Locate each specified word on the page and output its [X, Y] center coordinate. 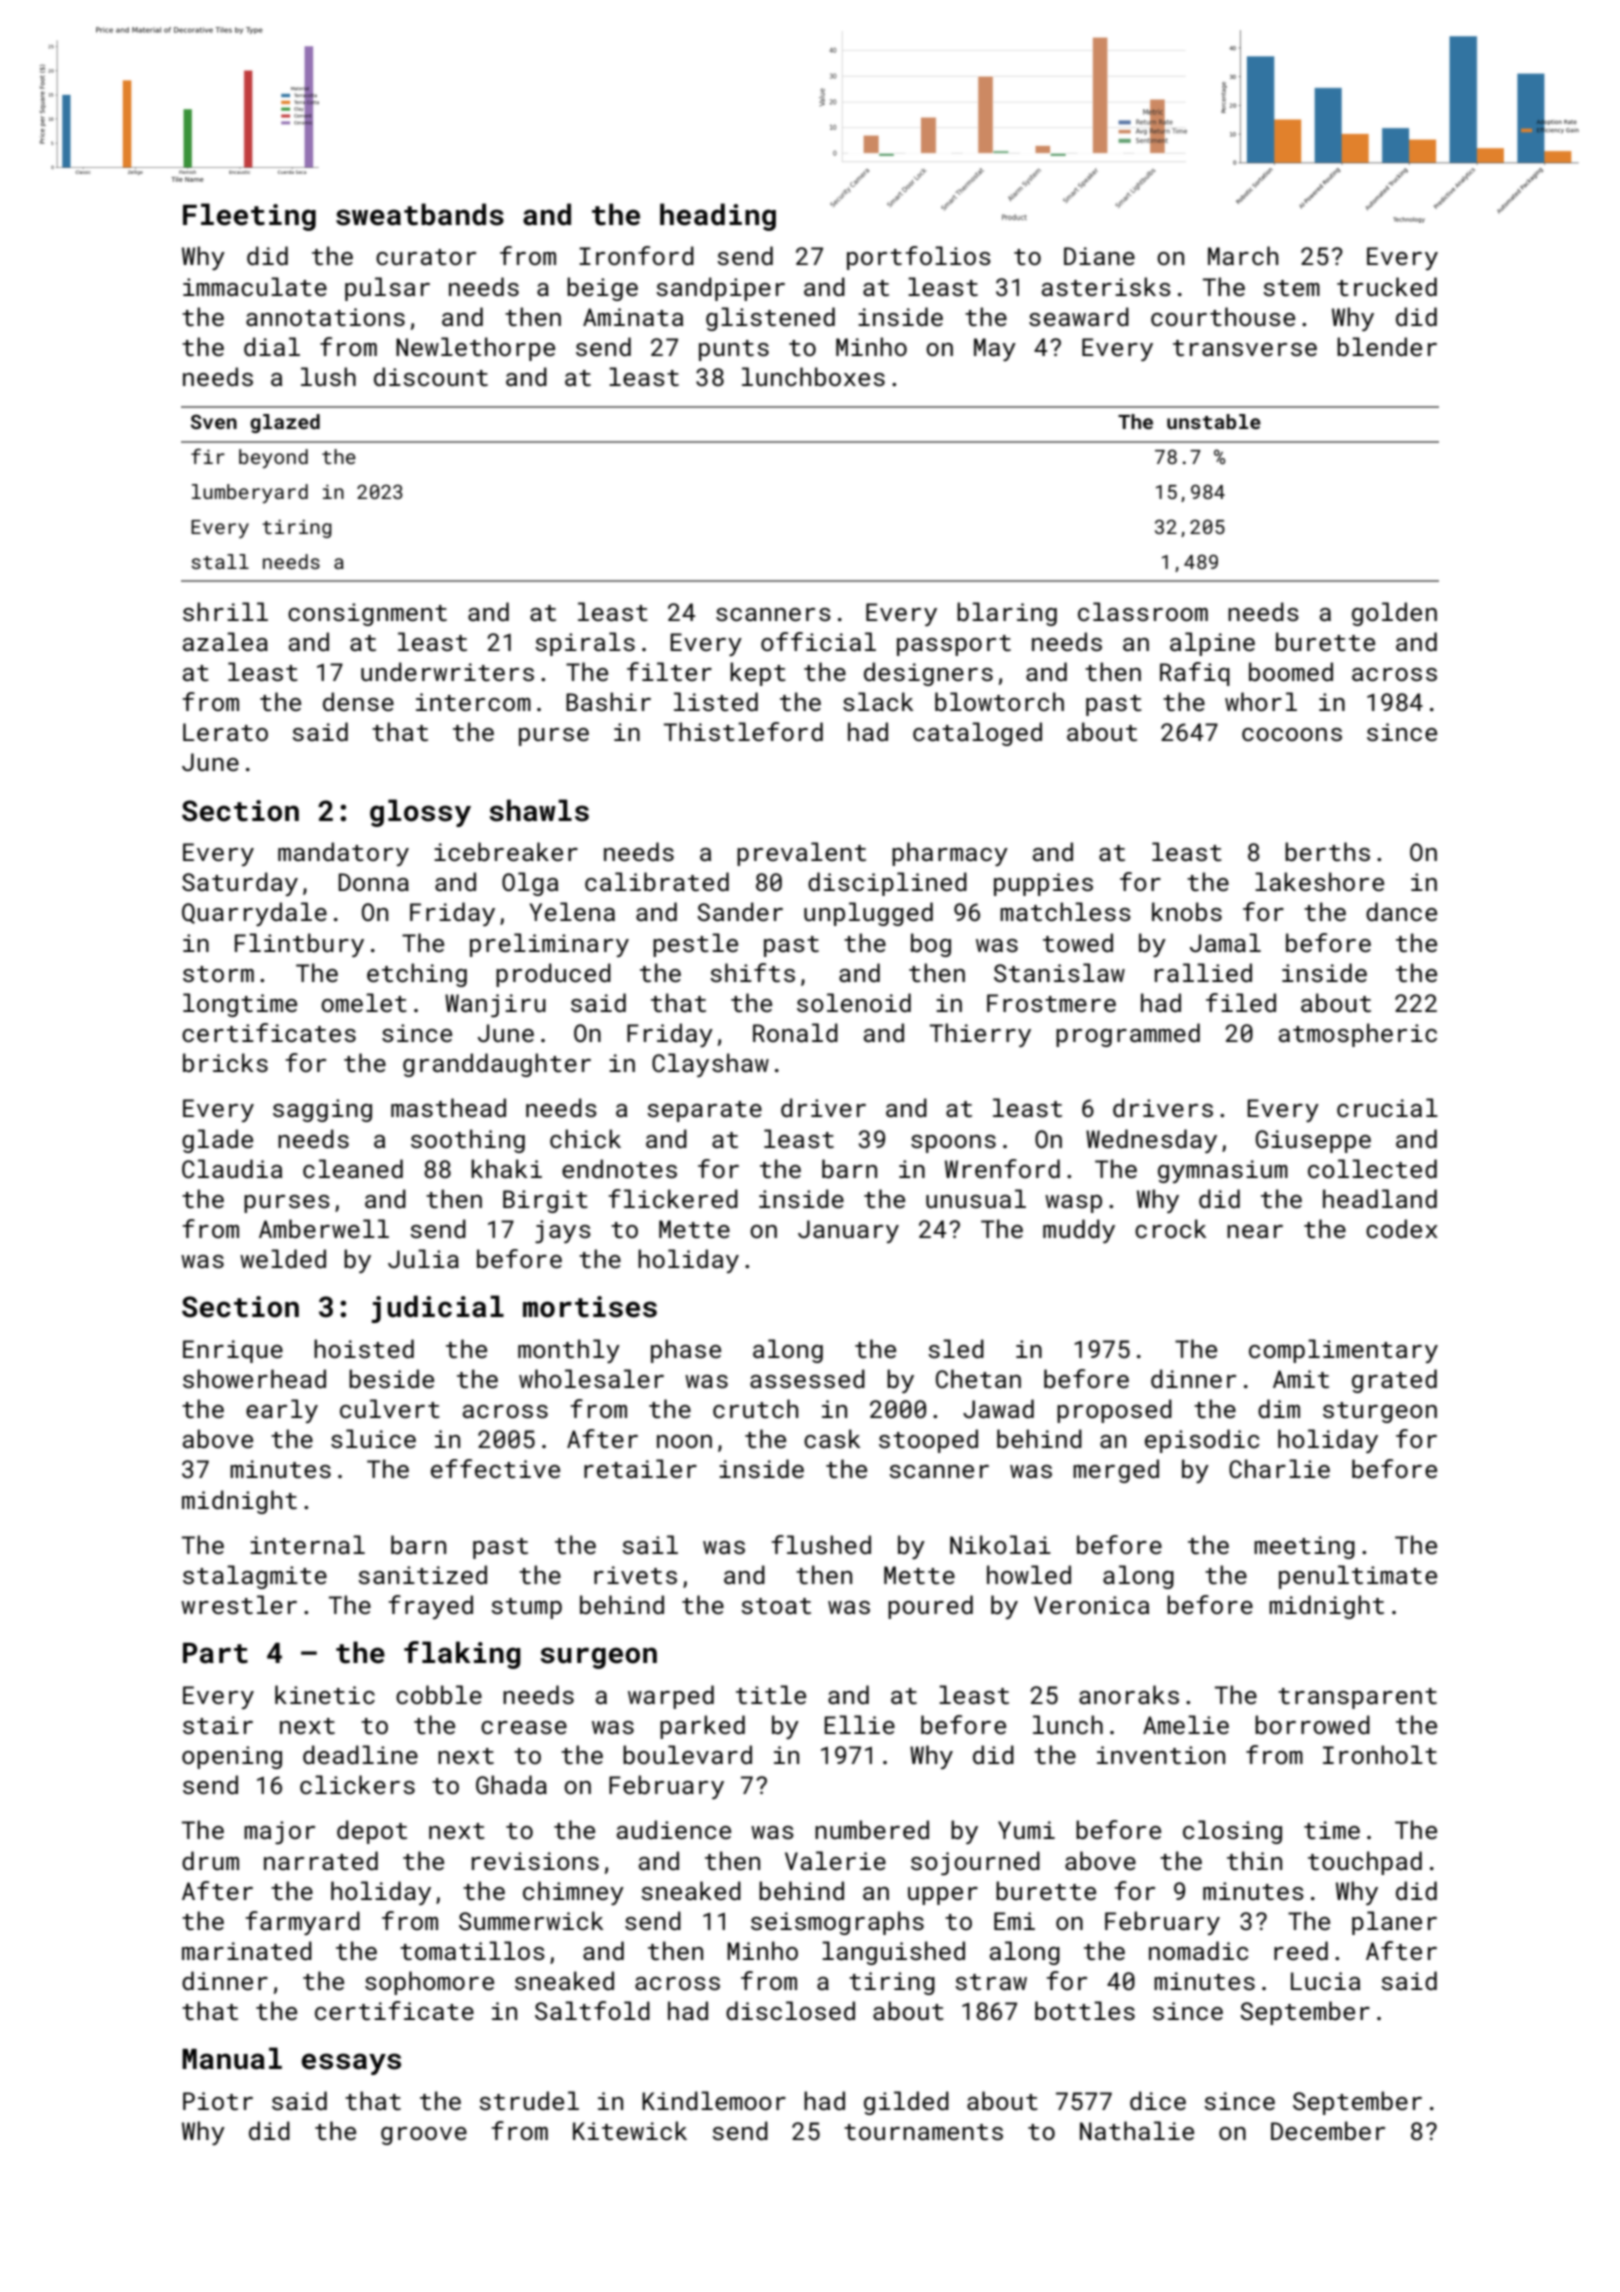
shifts [752, 972]
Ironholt [1380, 1754]
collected [1372, 1168]
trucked [1387, 286]
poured [930, 1607]
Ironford [636, 255]
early [282, 1411]
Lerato [225, 732]
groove [424, 2136]
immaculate [255, 286]
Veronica [1091, 1605]
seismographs [837, 1923]
